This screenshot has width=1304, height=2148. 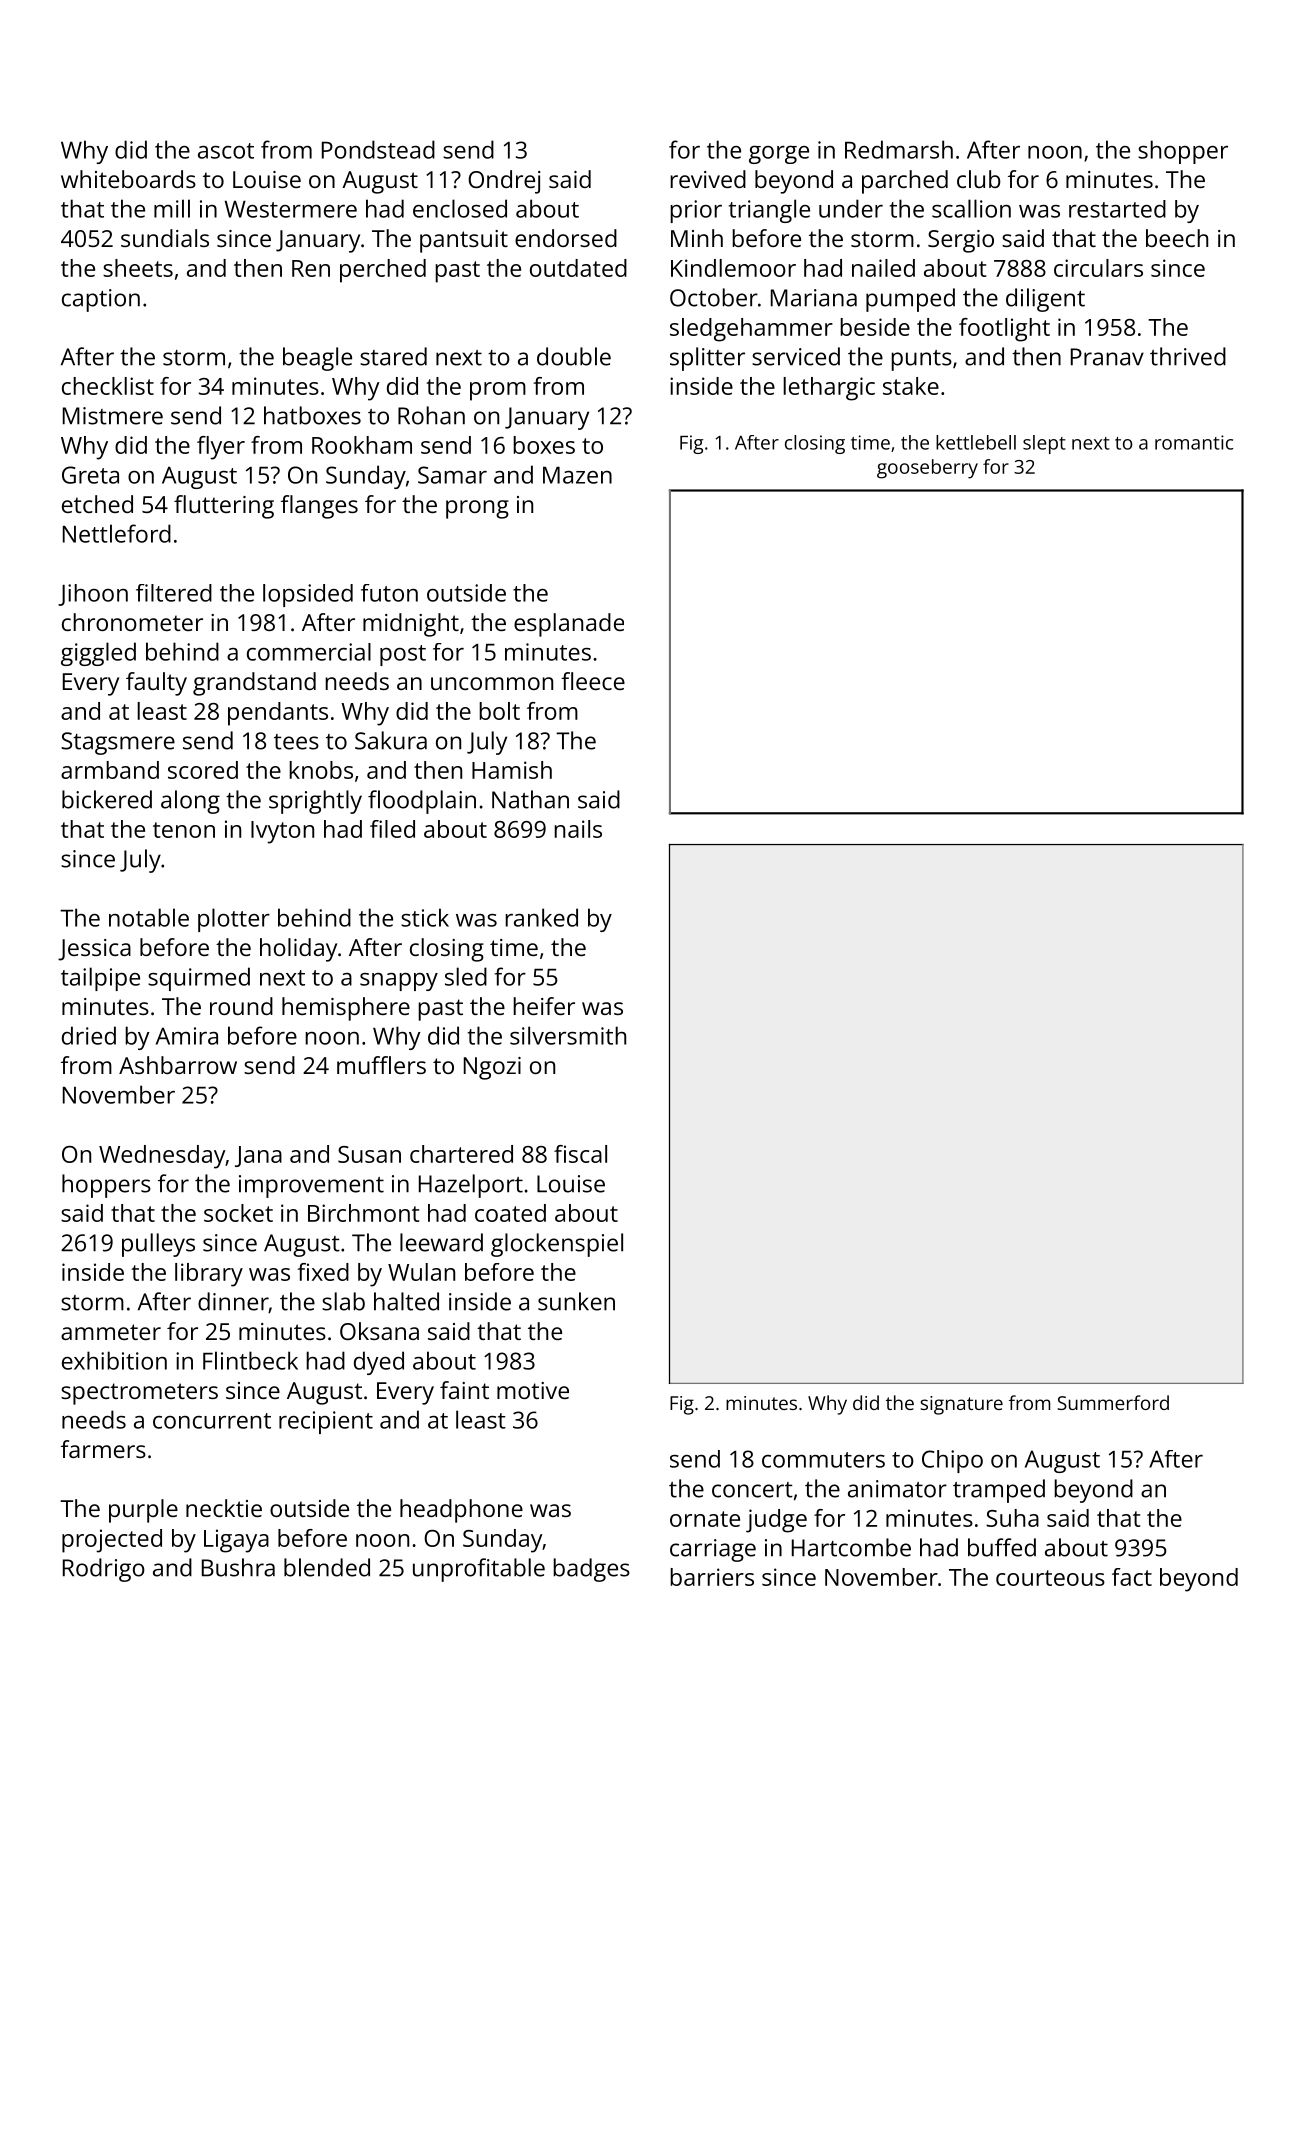 What do you see at coordinates (143, 1511) in the screenshot?
I see `purple` at bounding box center [143, 1511].
